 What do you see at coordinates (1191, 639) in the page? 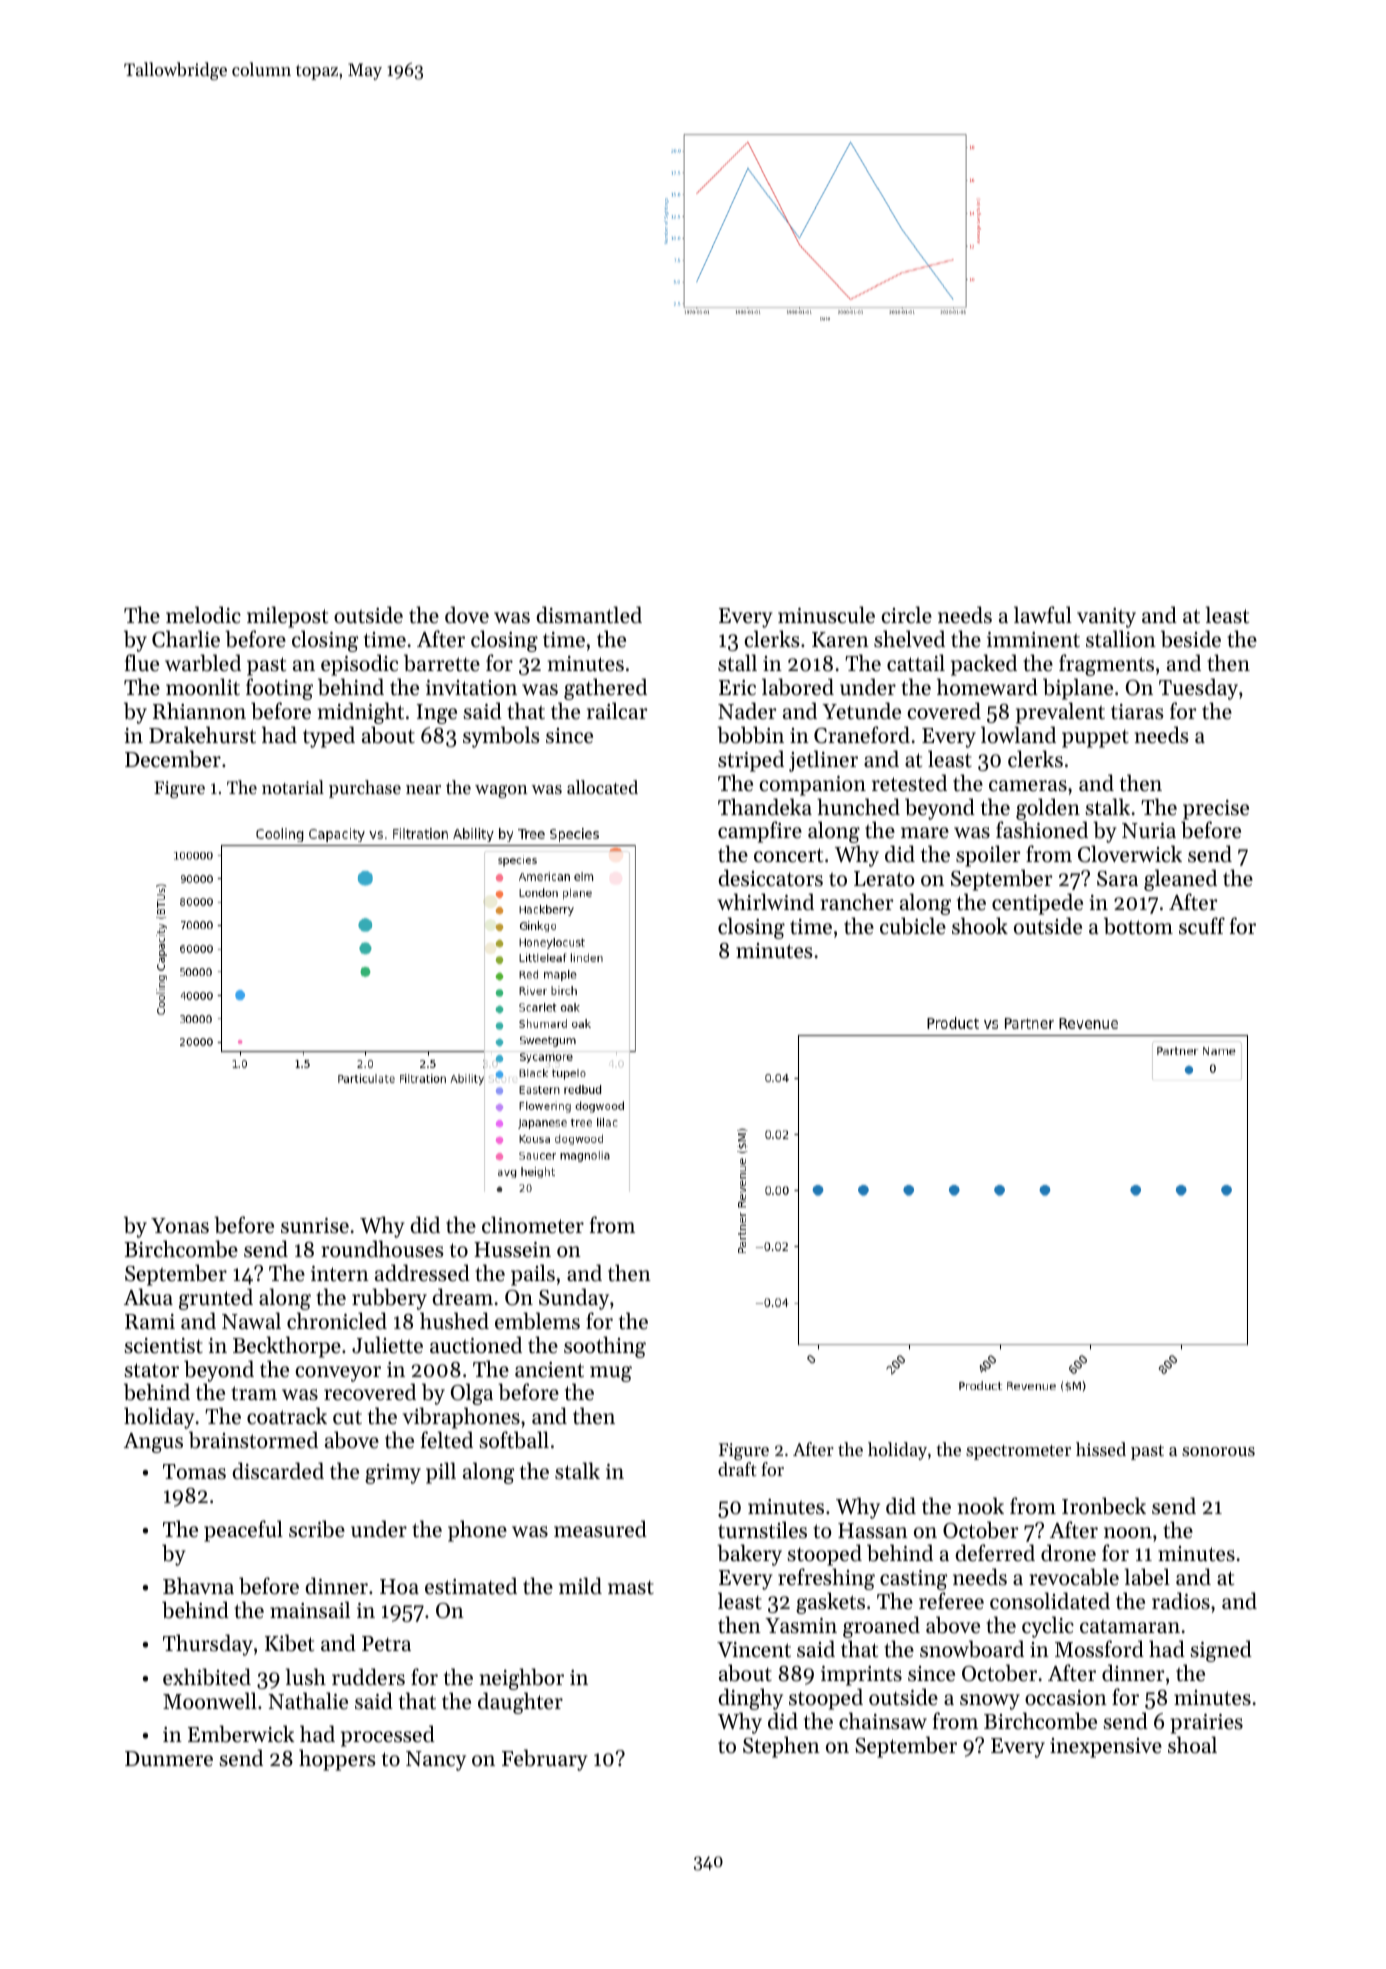
I see `beside` at bounding box center [1191, 639].
